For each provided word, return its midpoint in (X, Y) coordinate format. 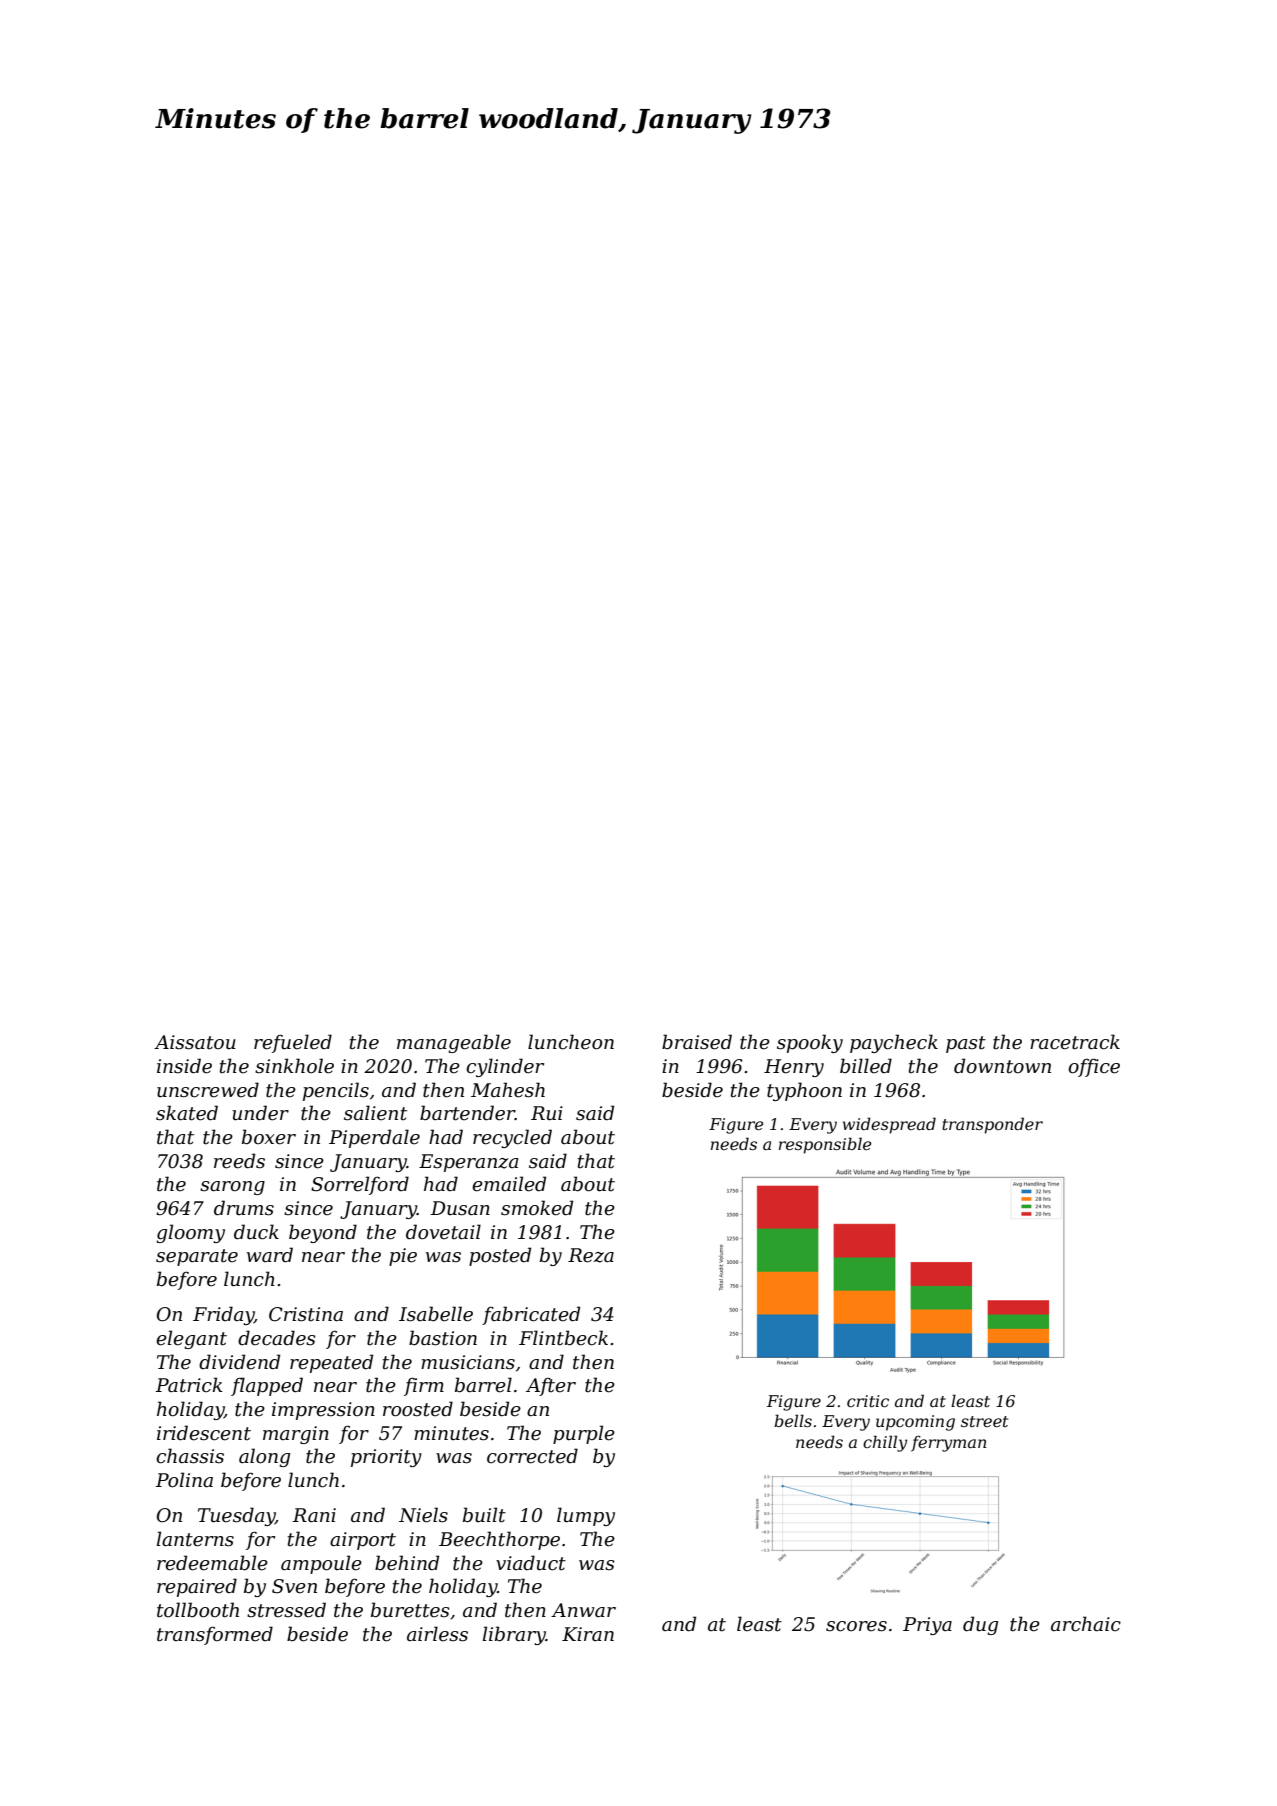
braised (697, 1042)
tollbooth (198, 1610)
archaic (1086, 1624)
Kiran (588, 1634)
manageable (454, 1043)
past (966, 1044)
